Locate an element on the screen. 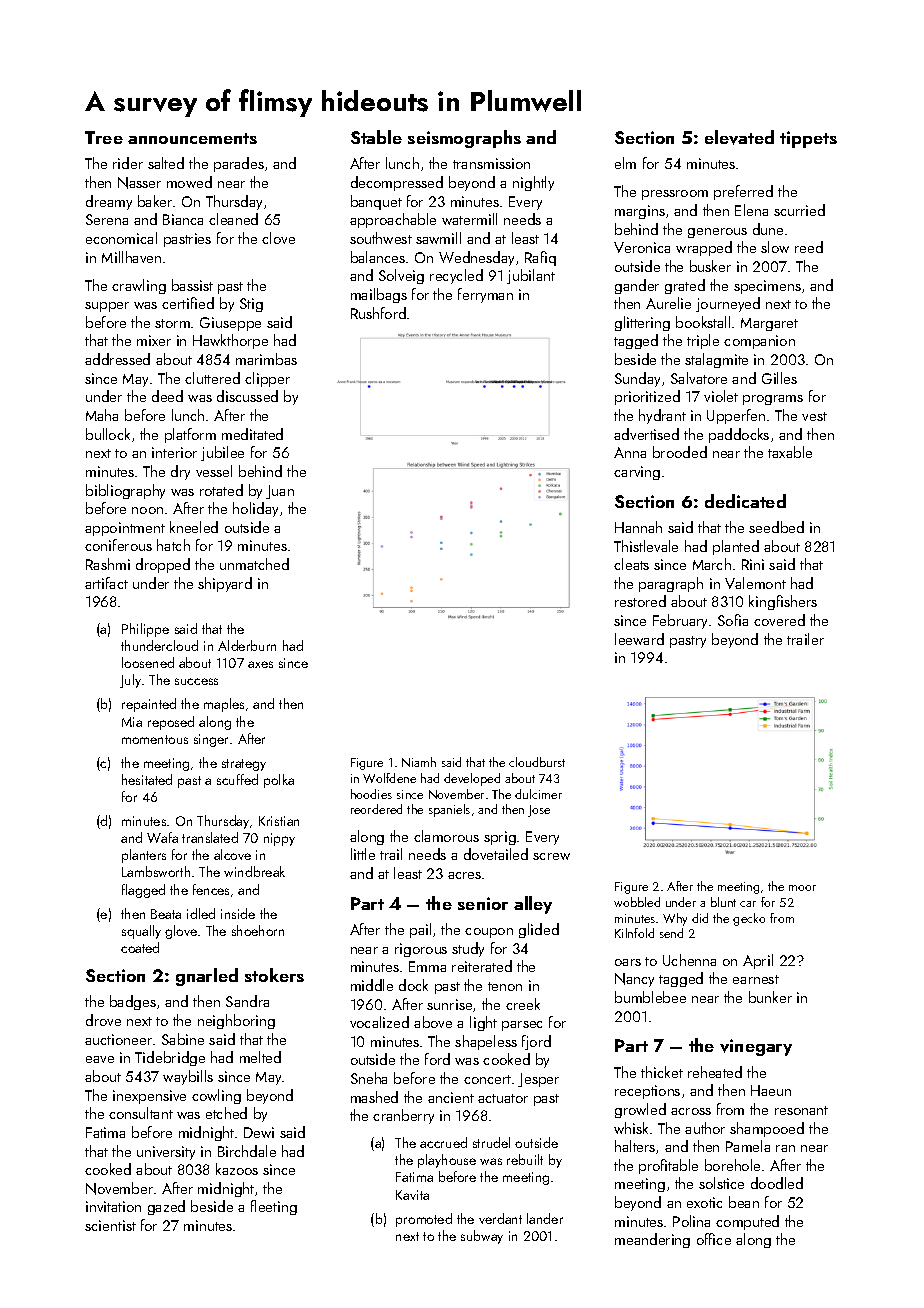 The width and height of the screenshot is (924, 1308). consultant is located at coordinates (141, 1113).
